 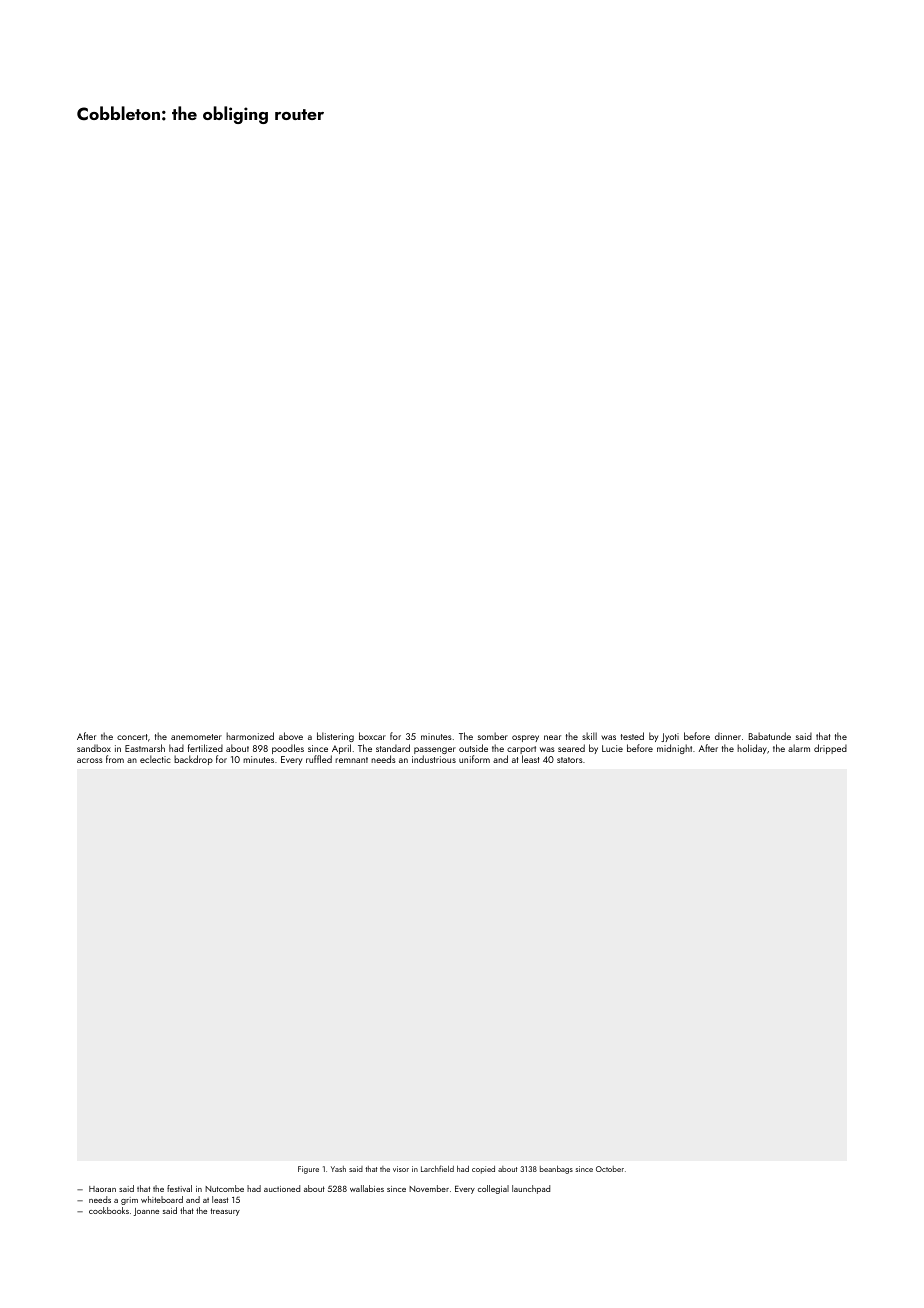 I want to click on Babatunde, so click(x=770, y=736).
